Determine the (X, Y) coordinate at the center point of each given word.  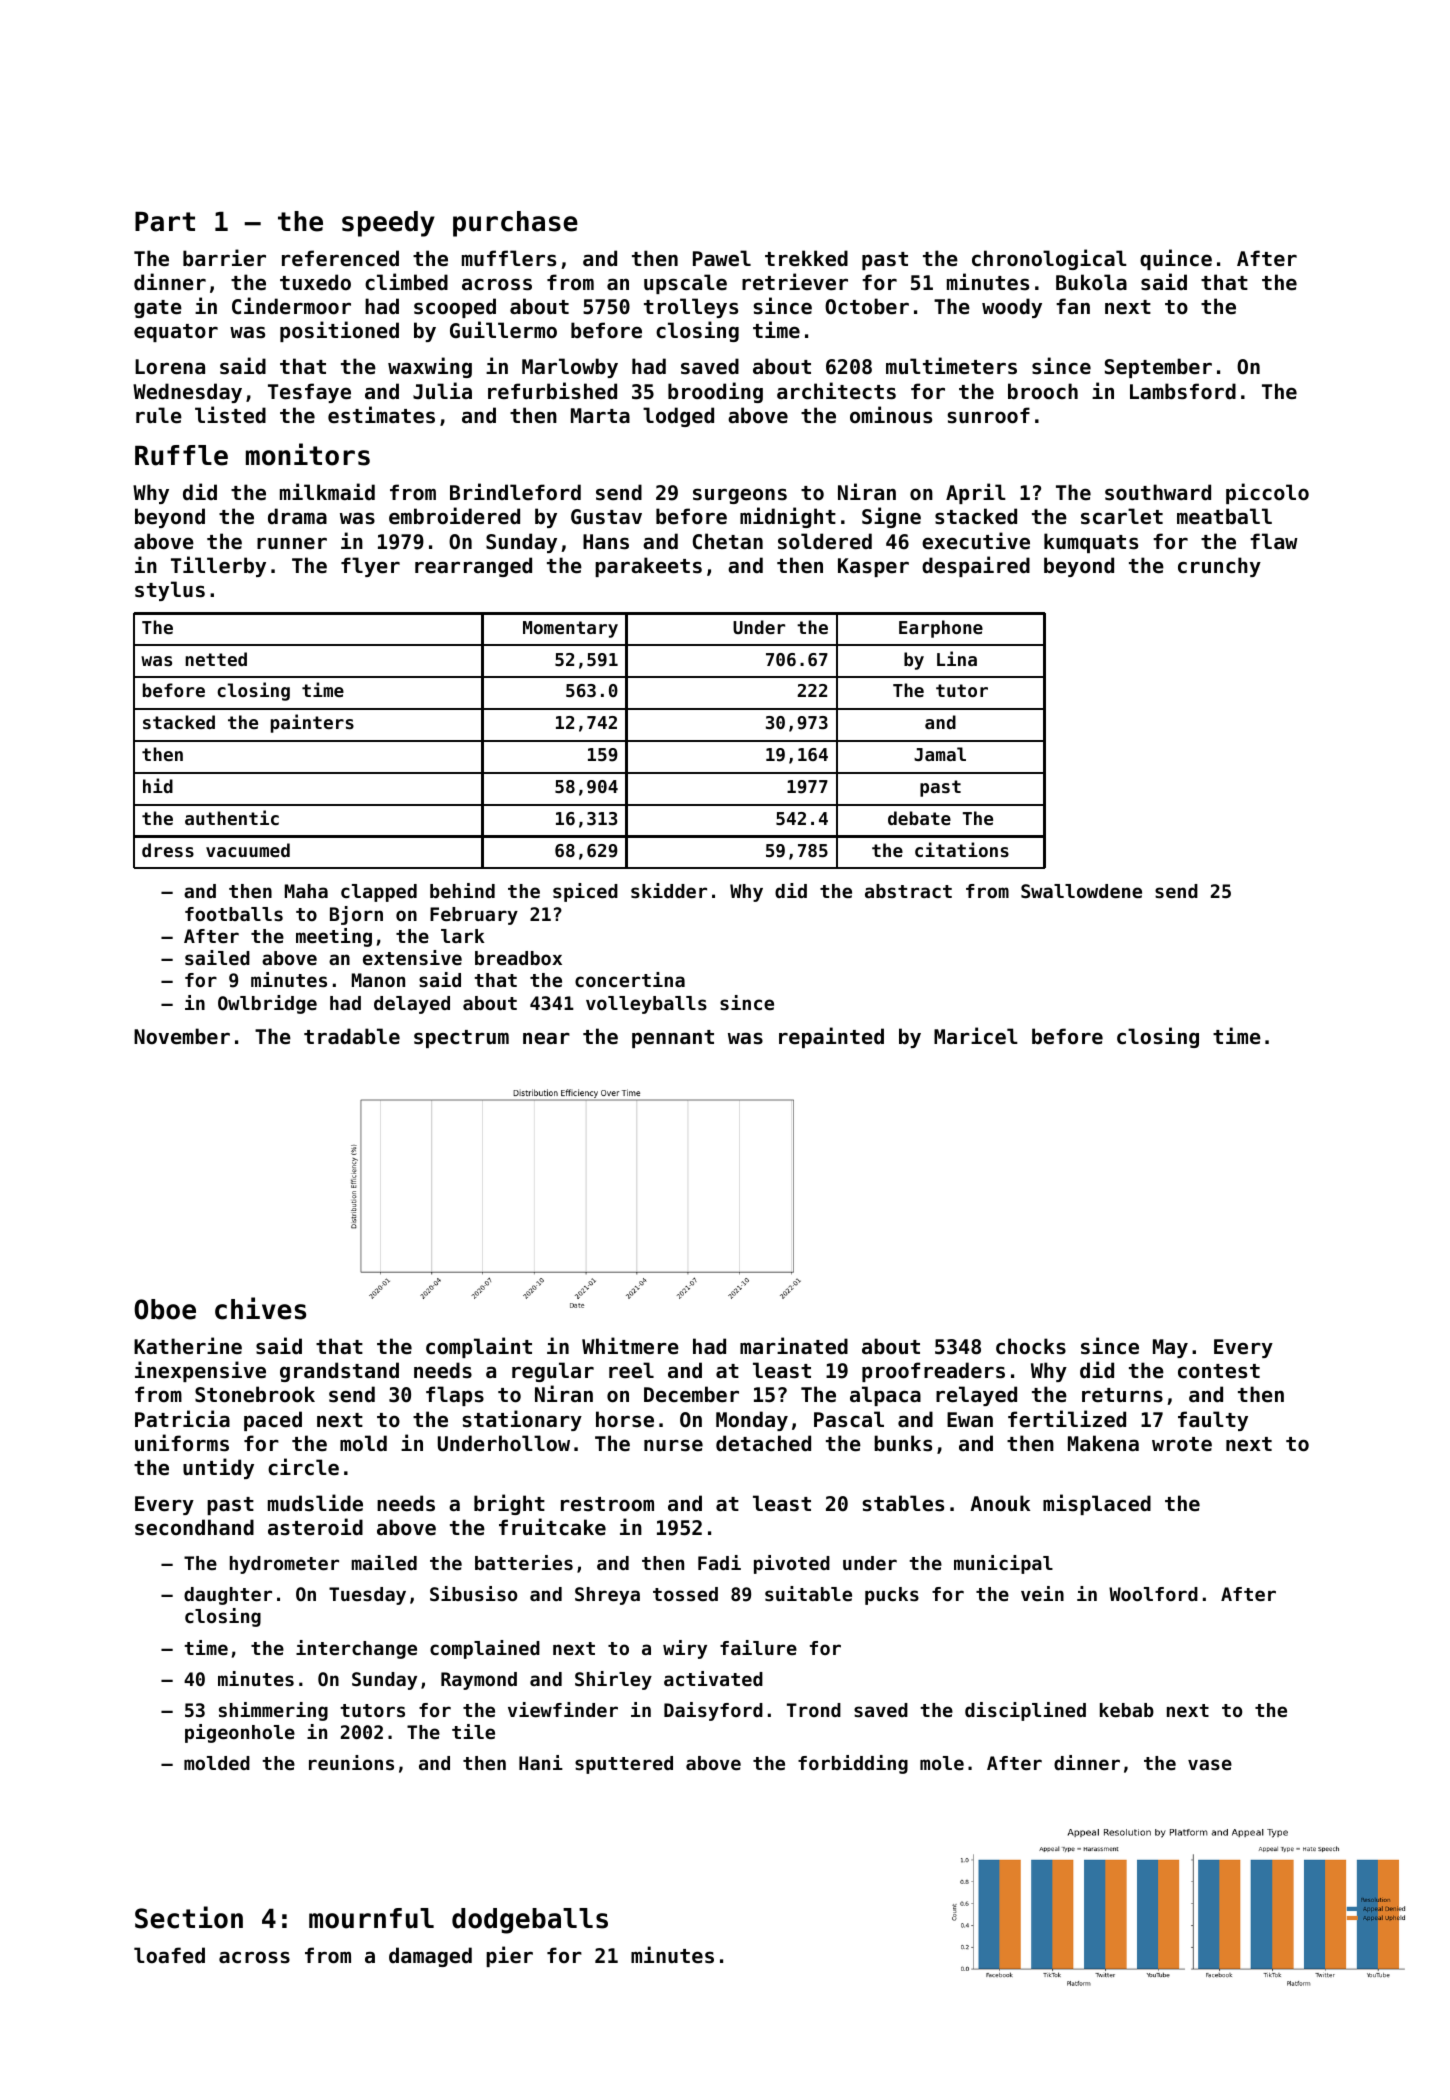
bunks (903, 1443)
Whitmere (630, 1346)
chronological (1049, 259)
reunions (351, 1762)
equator (176, 333)
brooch (1043, 391)
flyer (370, 567)
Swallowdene (1081, 891)
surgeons (740, 496)
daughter (228, 1596)
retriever (795, 282)
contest (1219, 1371)
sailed (217, 958)
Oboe (165, 1309)
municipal (1003, 1564)
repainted (831, 1037)
